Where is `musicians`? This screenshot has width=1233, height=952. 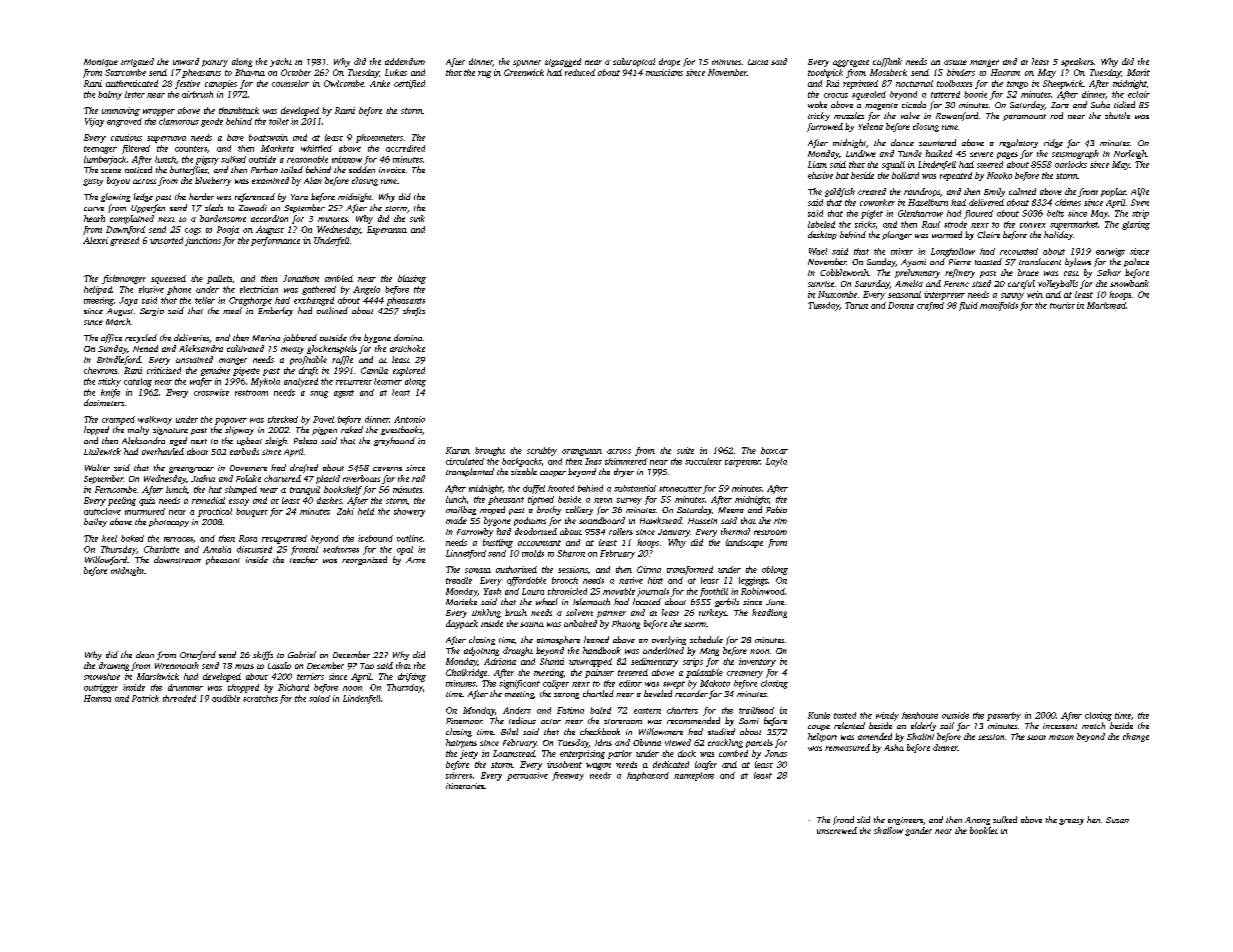 musicians is located at coordinates (664, 72).
